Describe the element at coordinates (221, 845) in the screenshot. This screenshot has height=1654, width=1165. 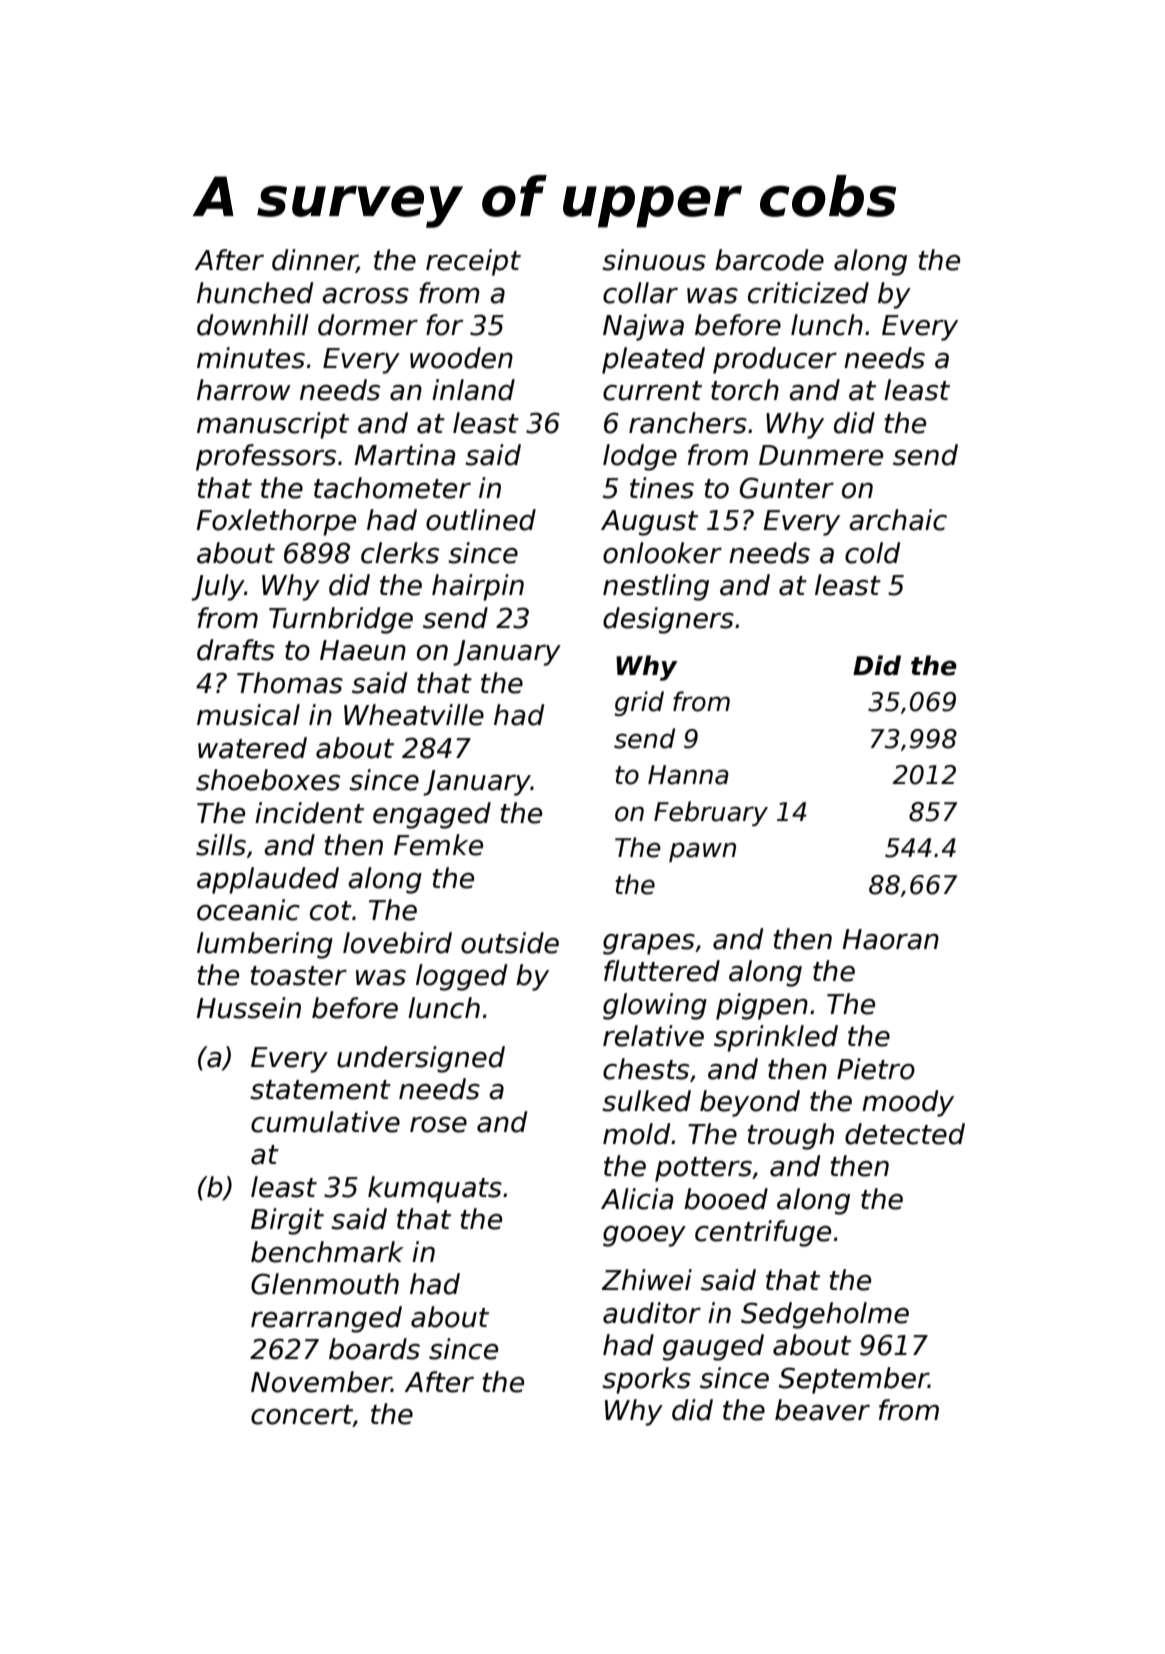
I see `sills` at that location.
